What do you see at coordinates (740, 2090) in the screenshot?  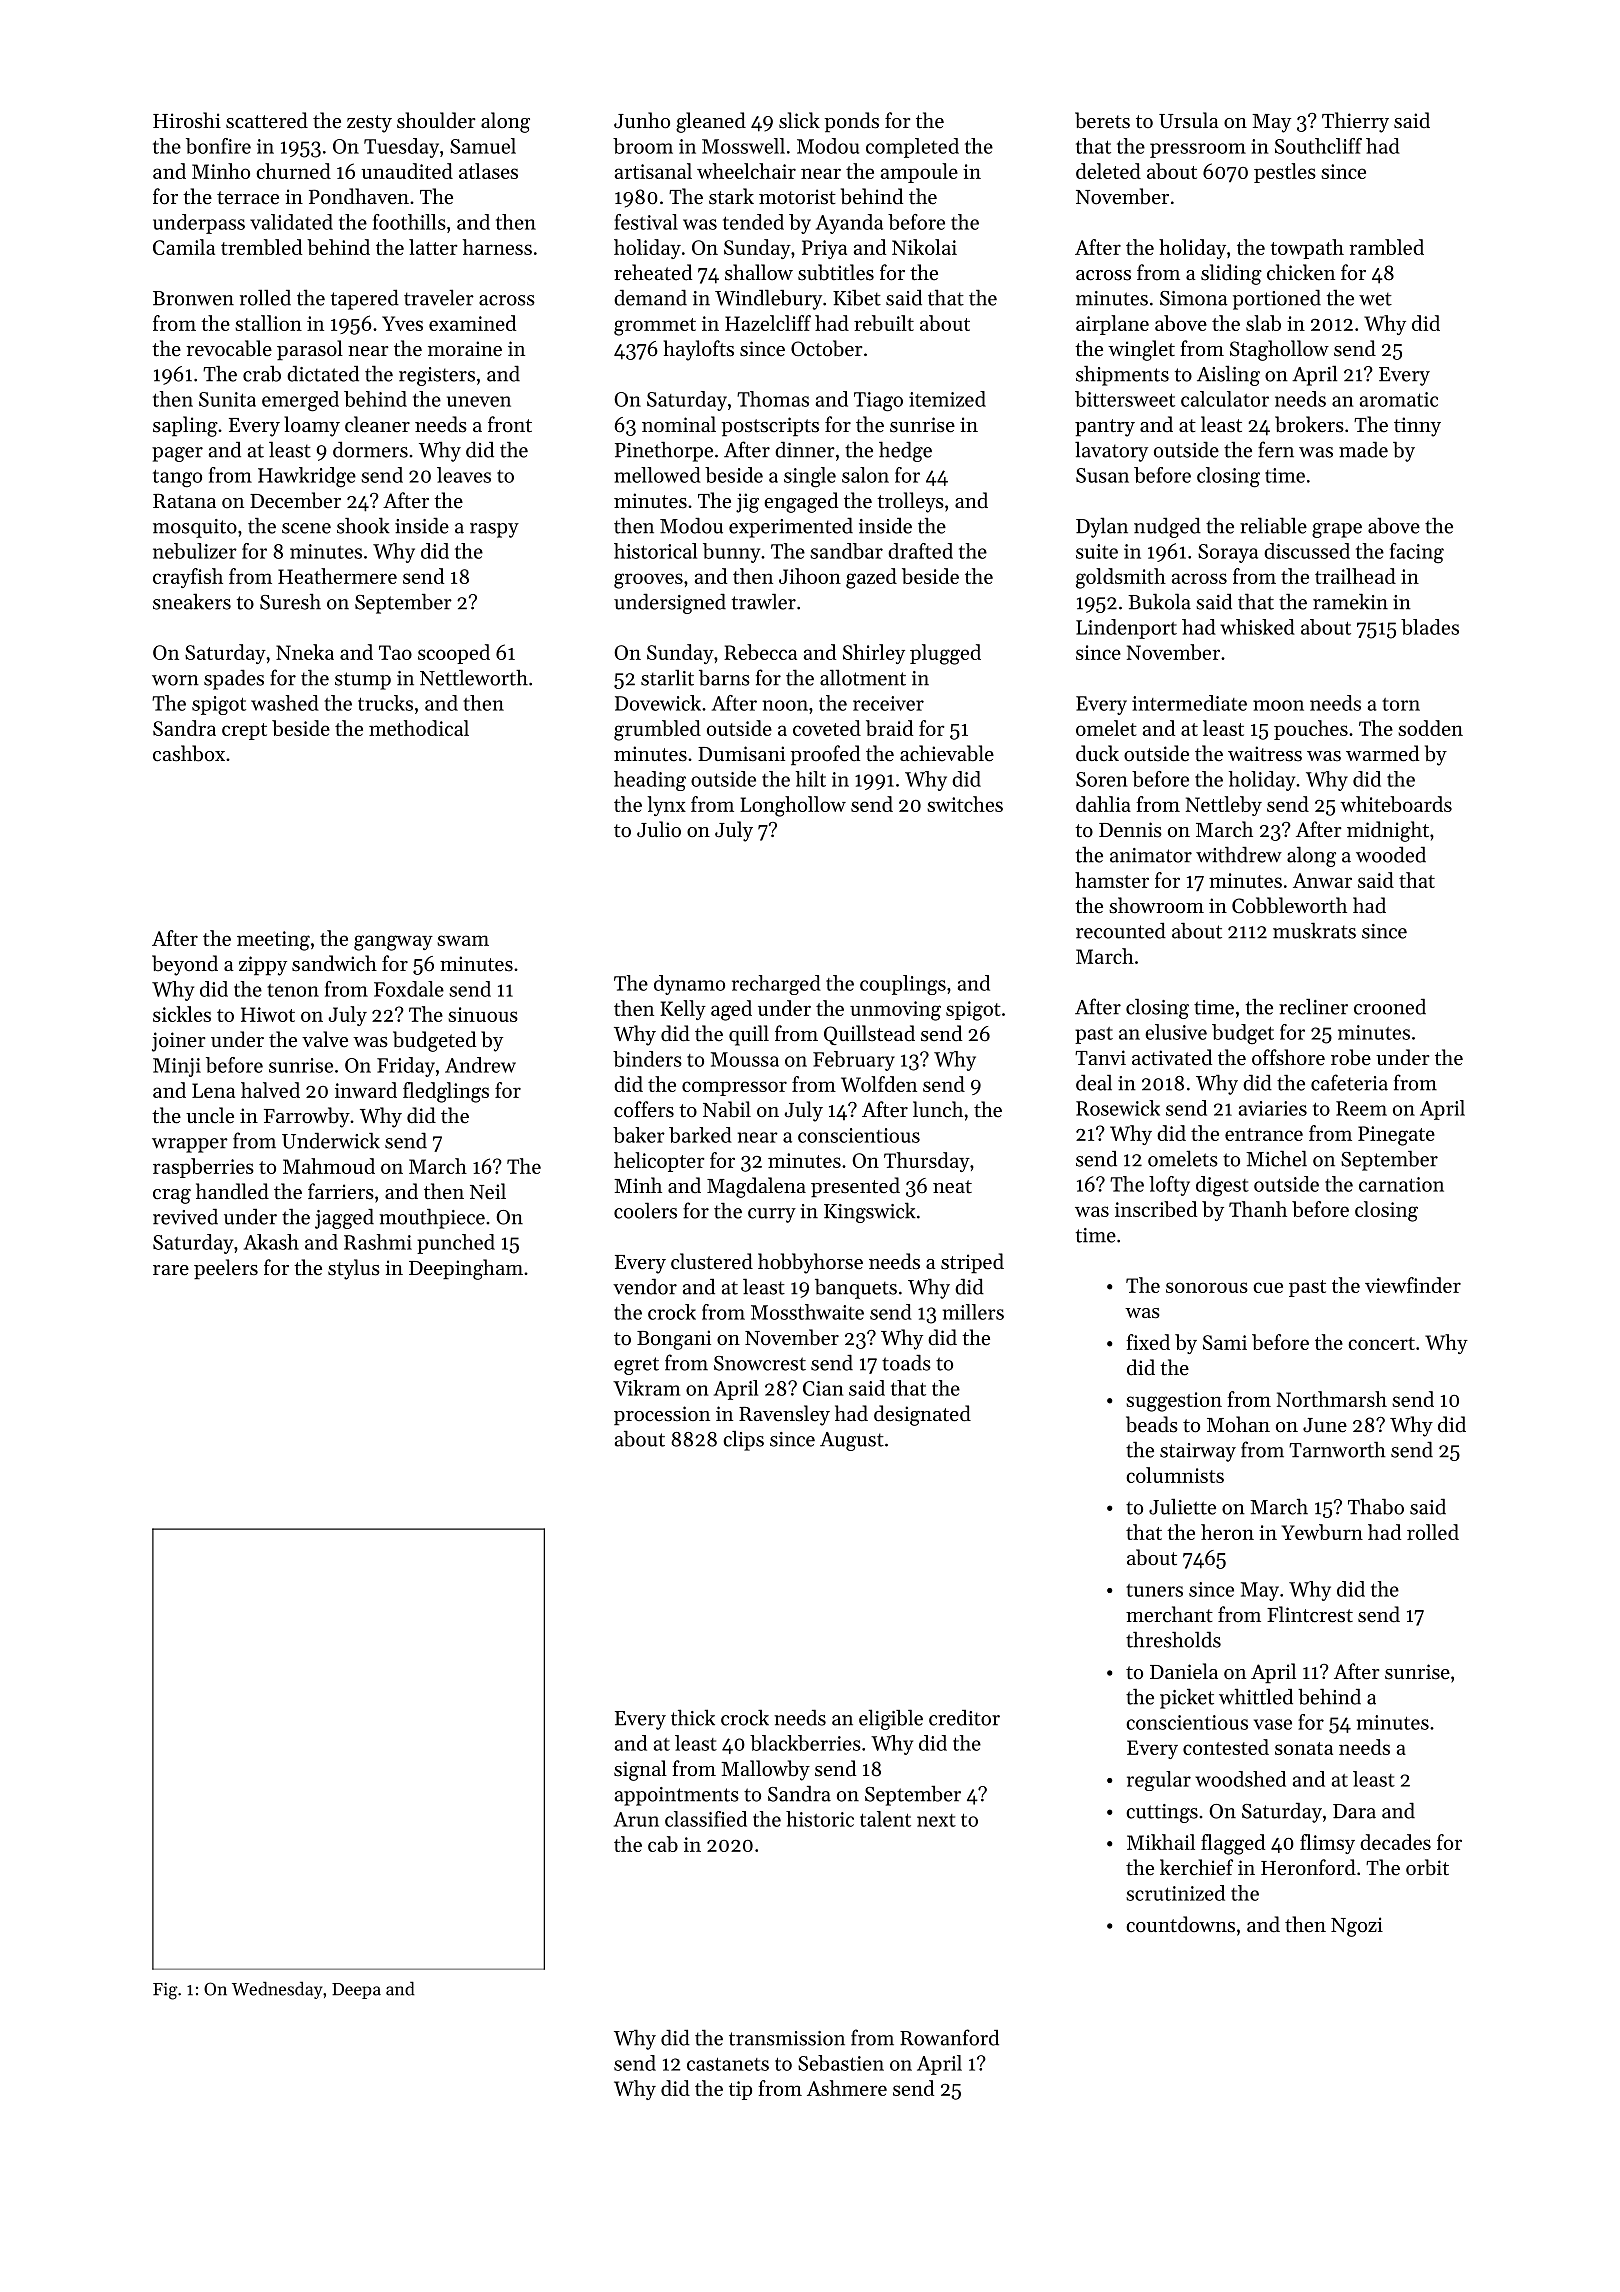 I see `tip` at bounding box center [740, 2090].
